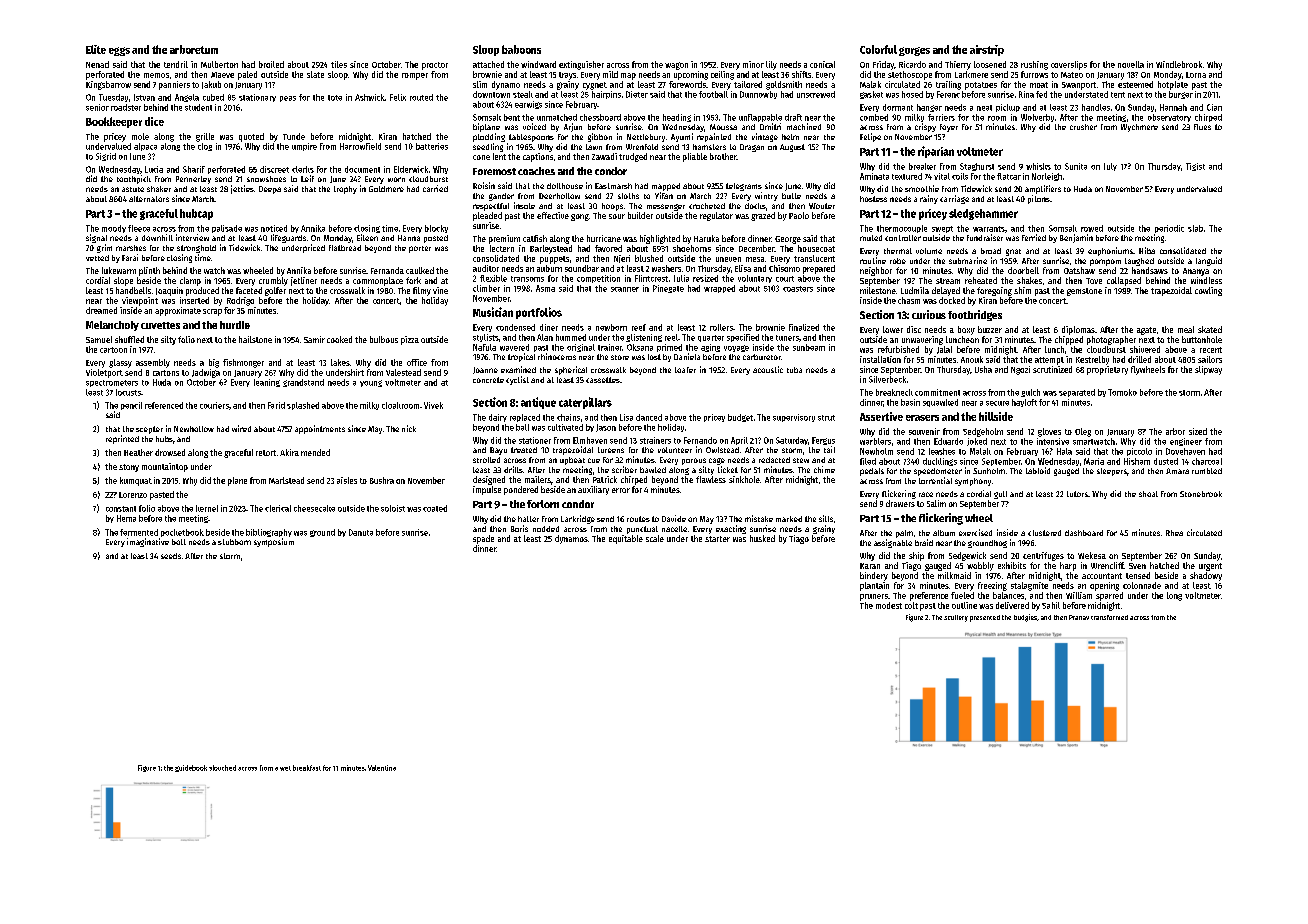 The image size is (1308, 924). I want to click on scullery, so click(956, 618).
